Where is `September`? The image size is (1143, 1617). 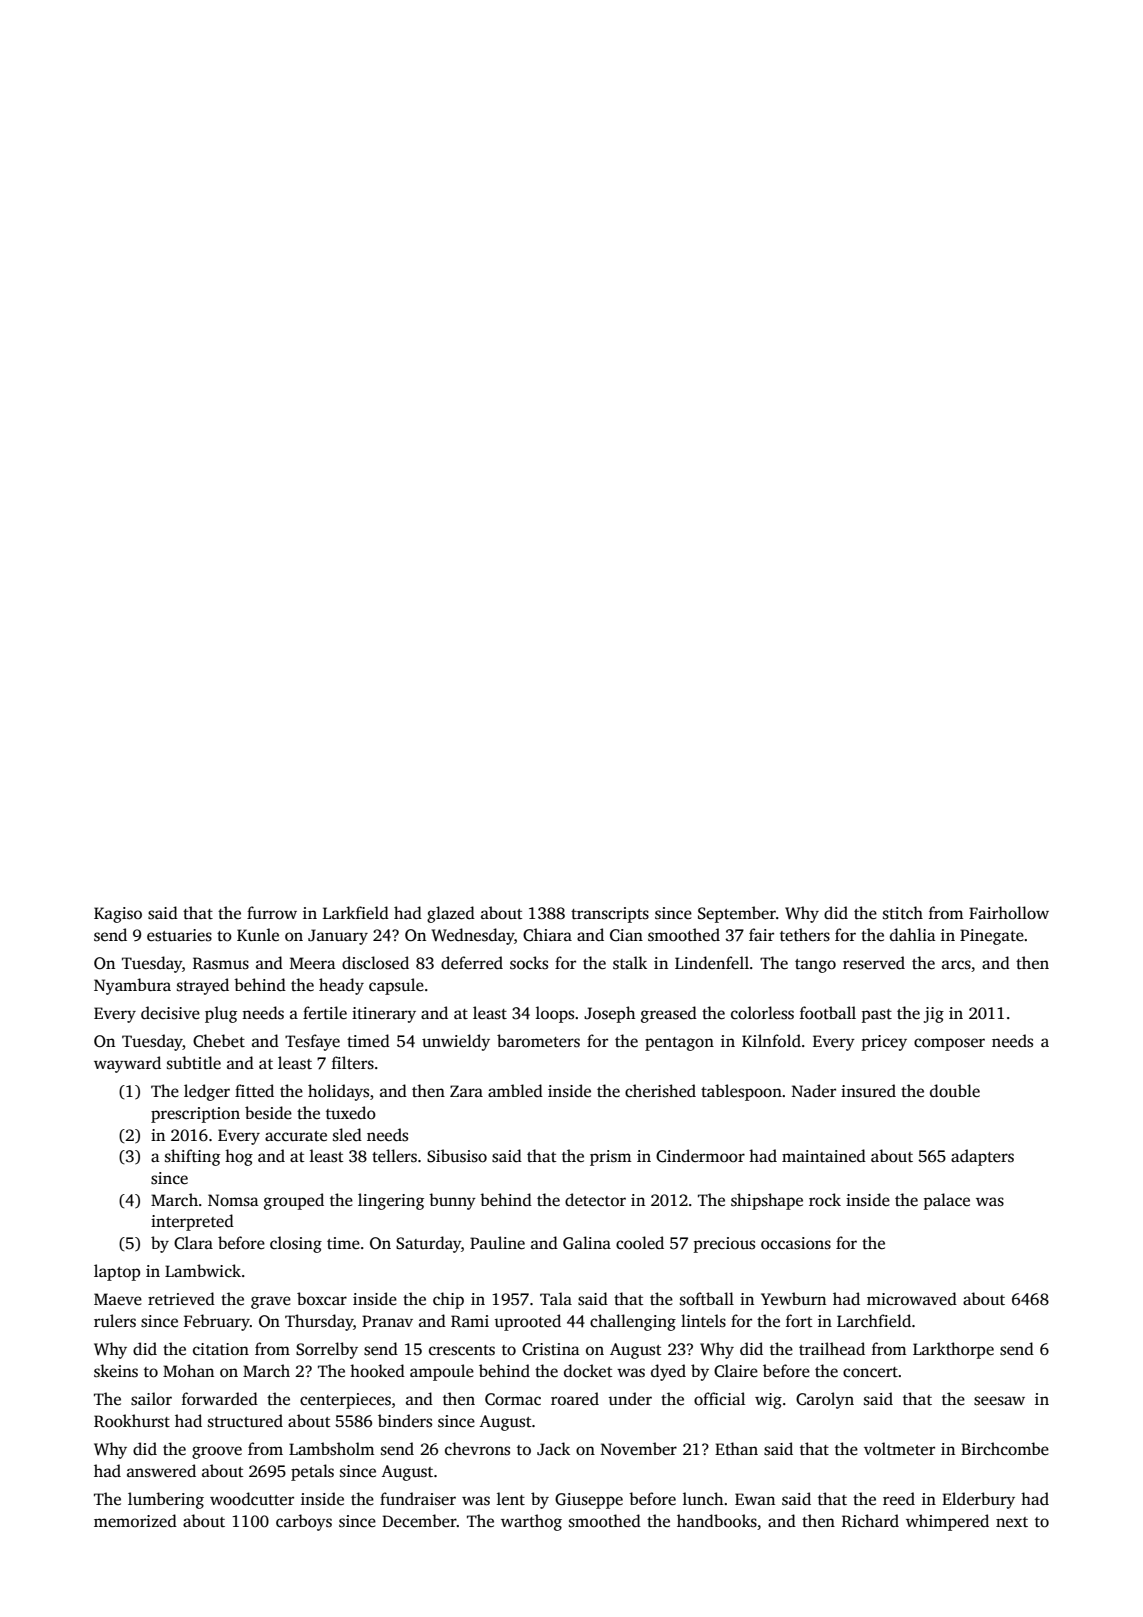
September is located at coordinates (737, 914).
